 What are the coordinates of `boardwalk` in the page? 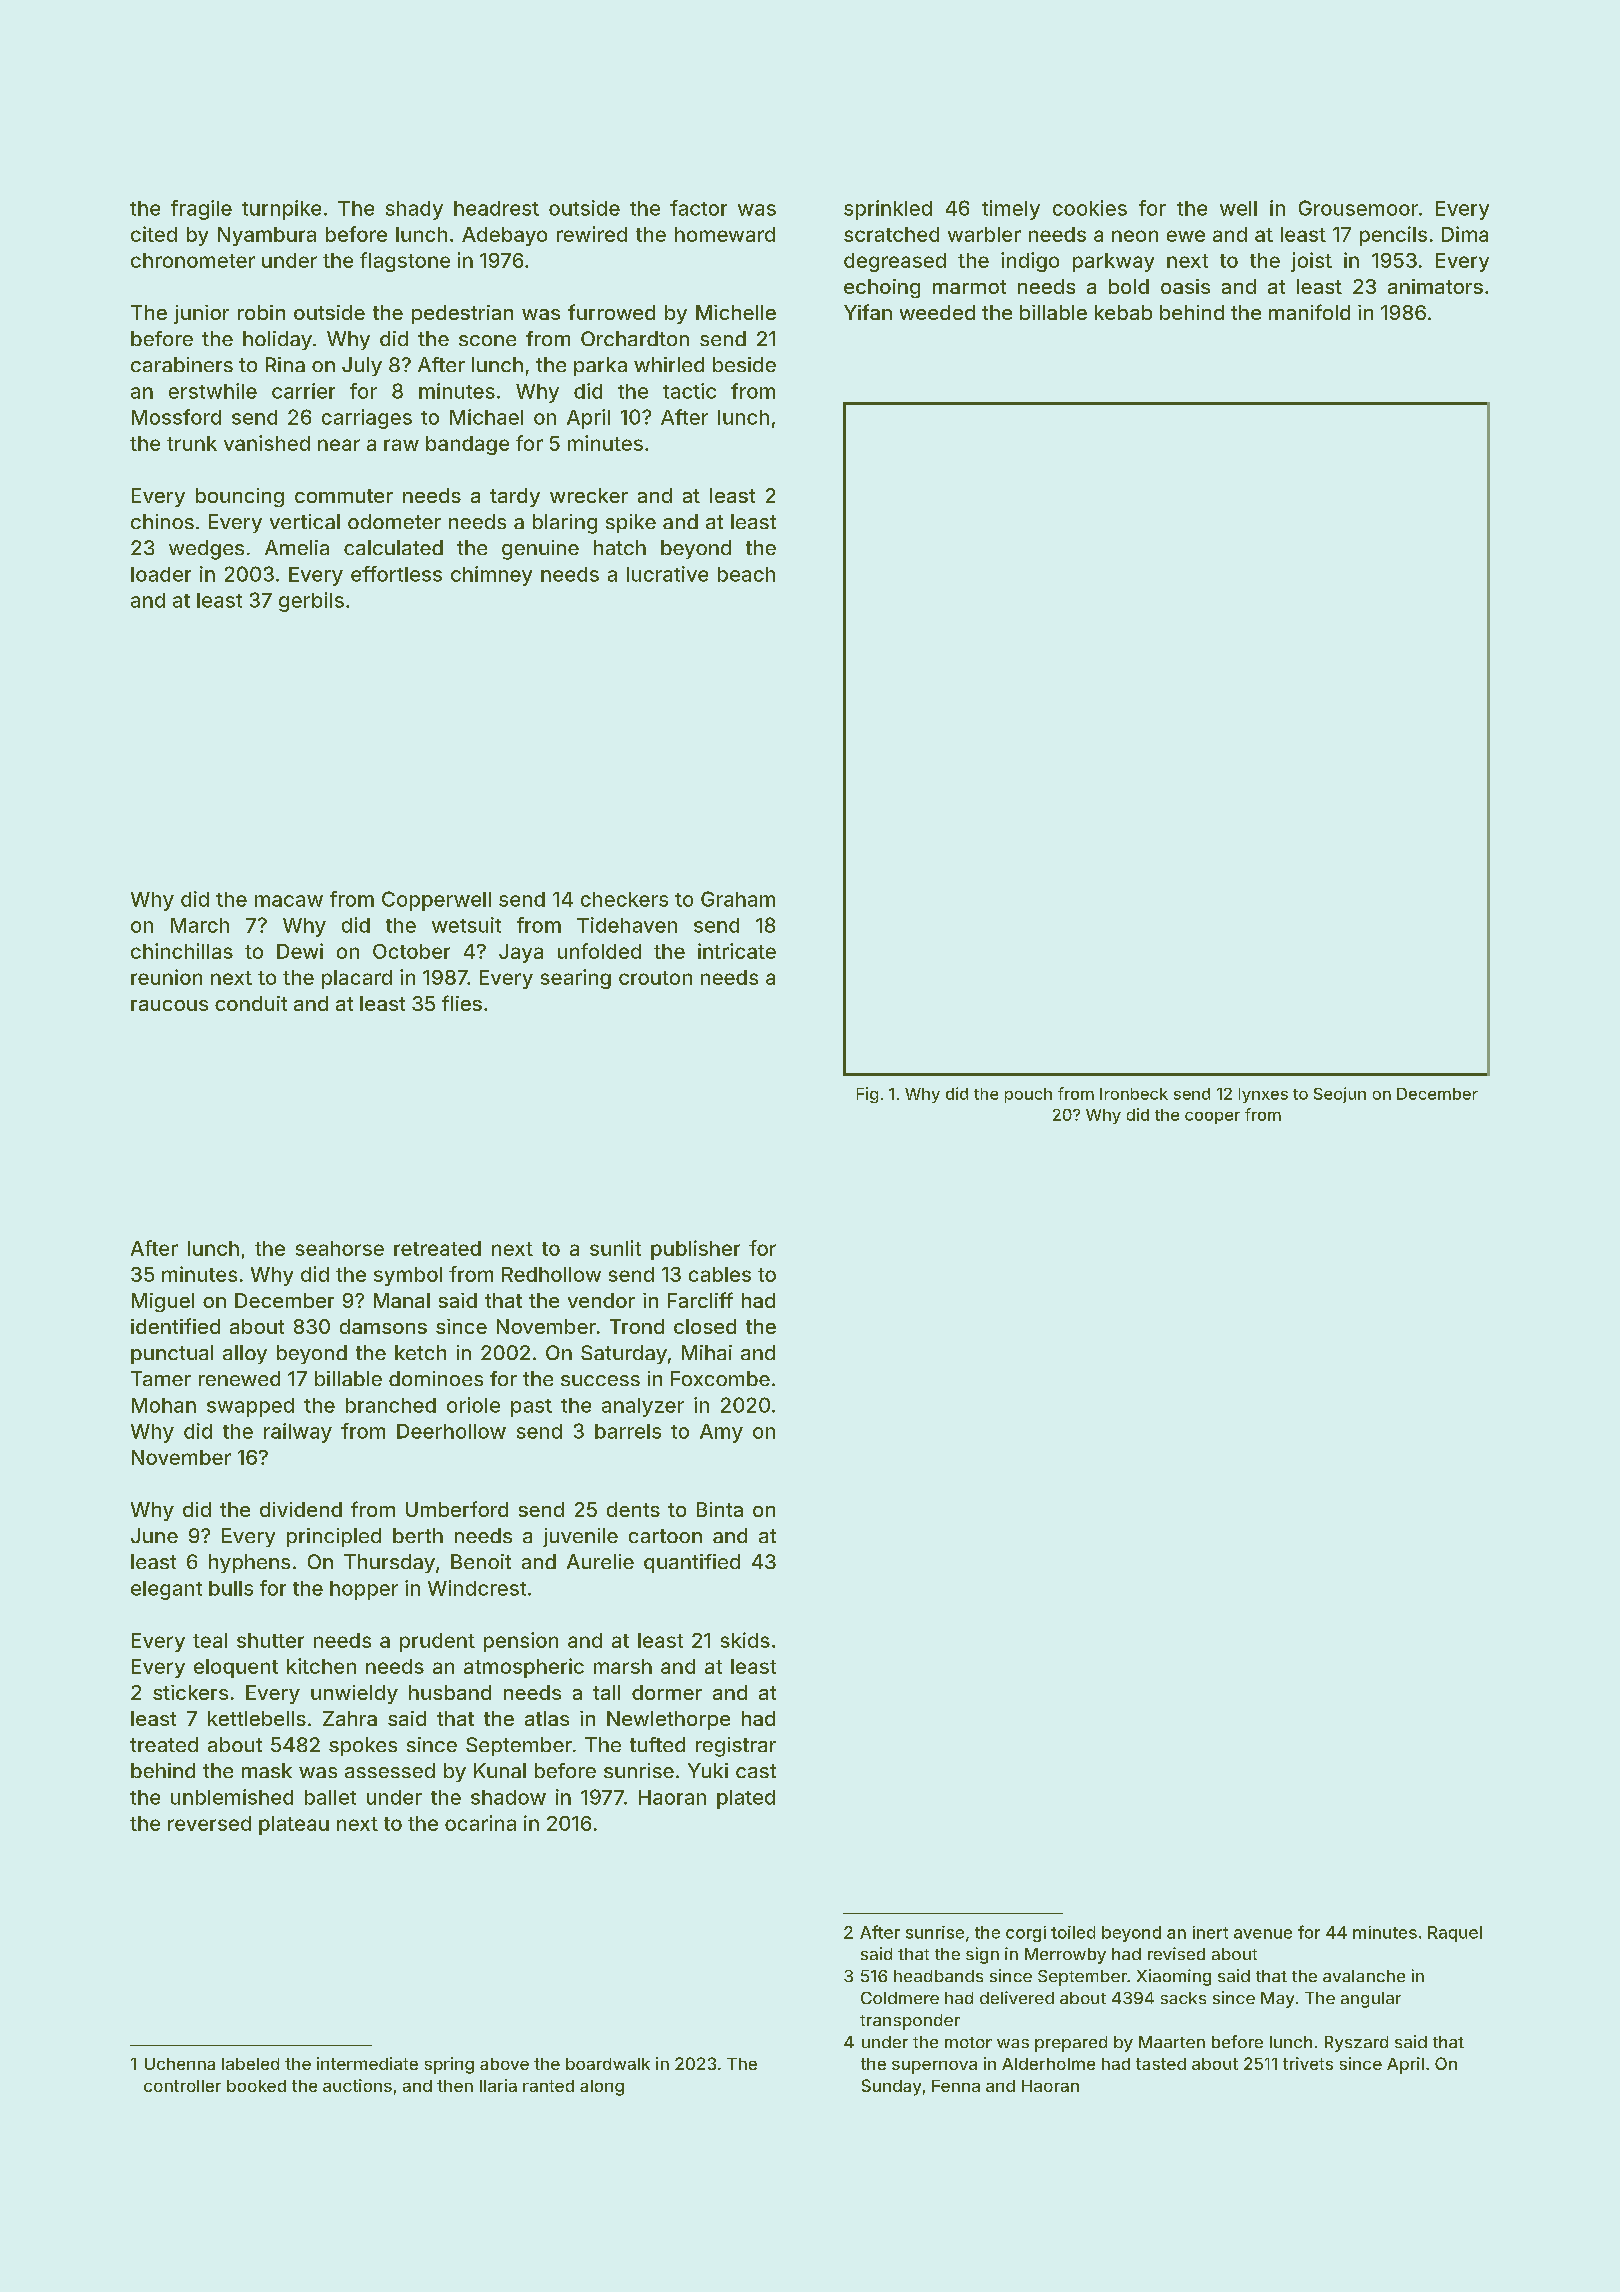 It's located at (608, 2064).
